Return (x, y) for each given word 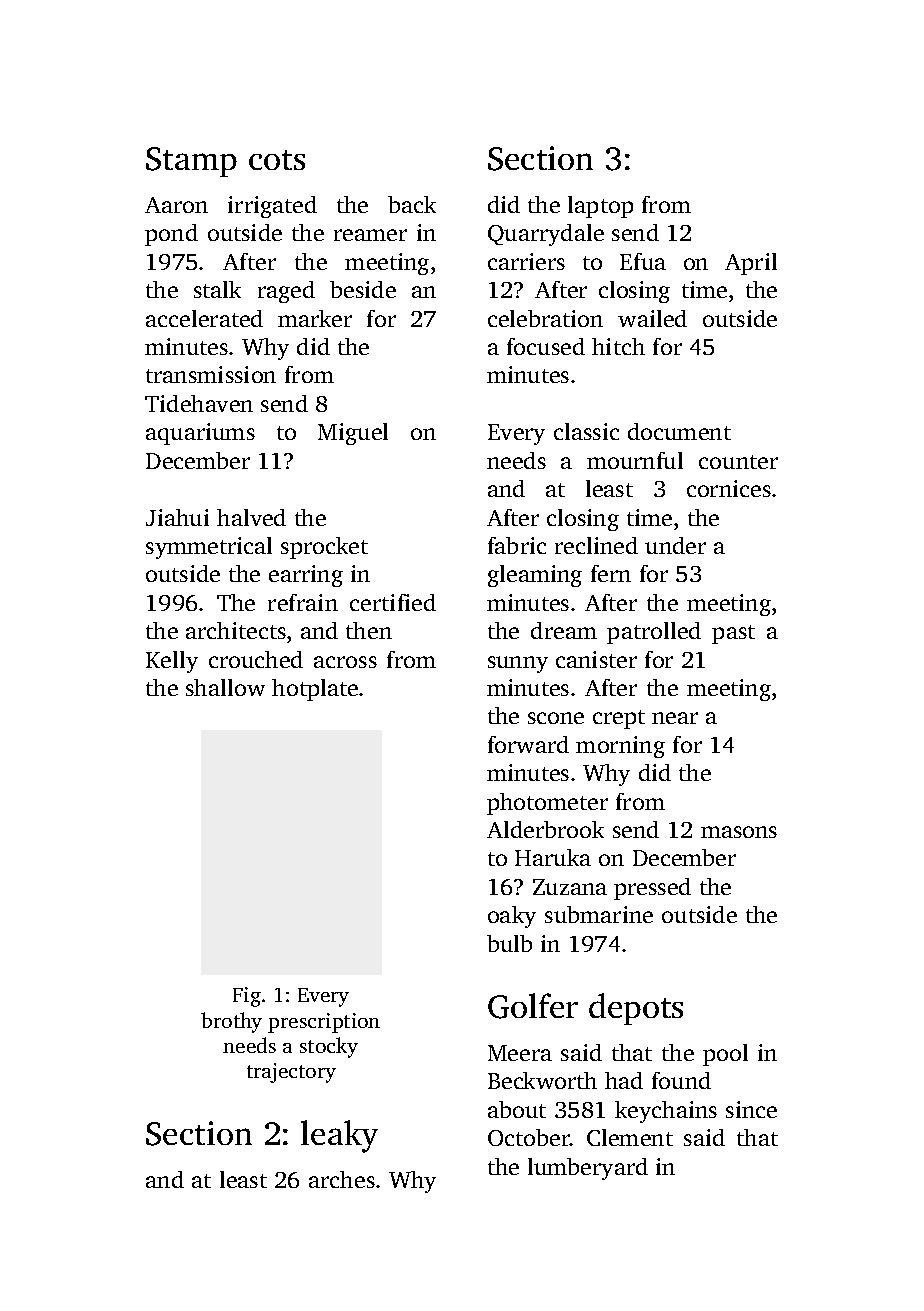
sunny (518, 664)
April (751, 264)
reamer (370, 235)
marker (315, 318)
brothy (231, 1022)
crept (619, 719)
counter (738, 462)
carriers (526, 261)
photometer (547, 804)
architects (236, 630)
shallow (225, 687)
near (675, 718)
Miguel (353, 434)
